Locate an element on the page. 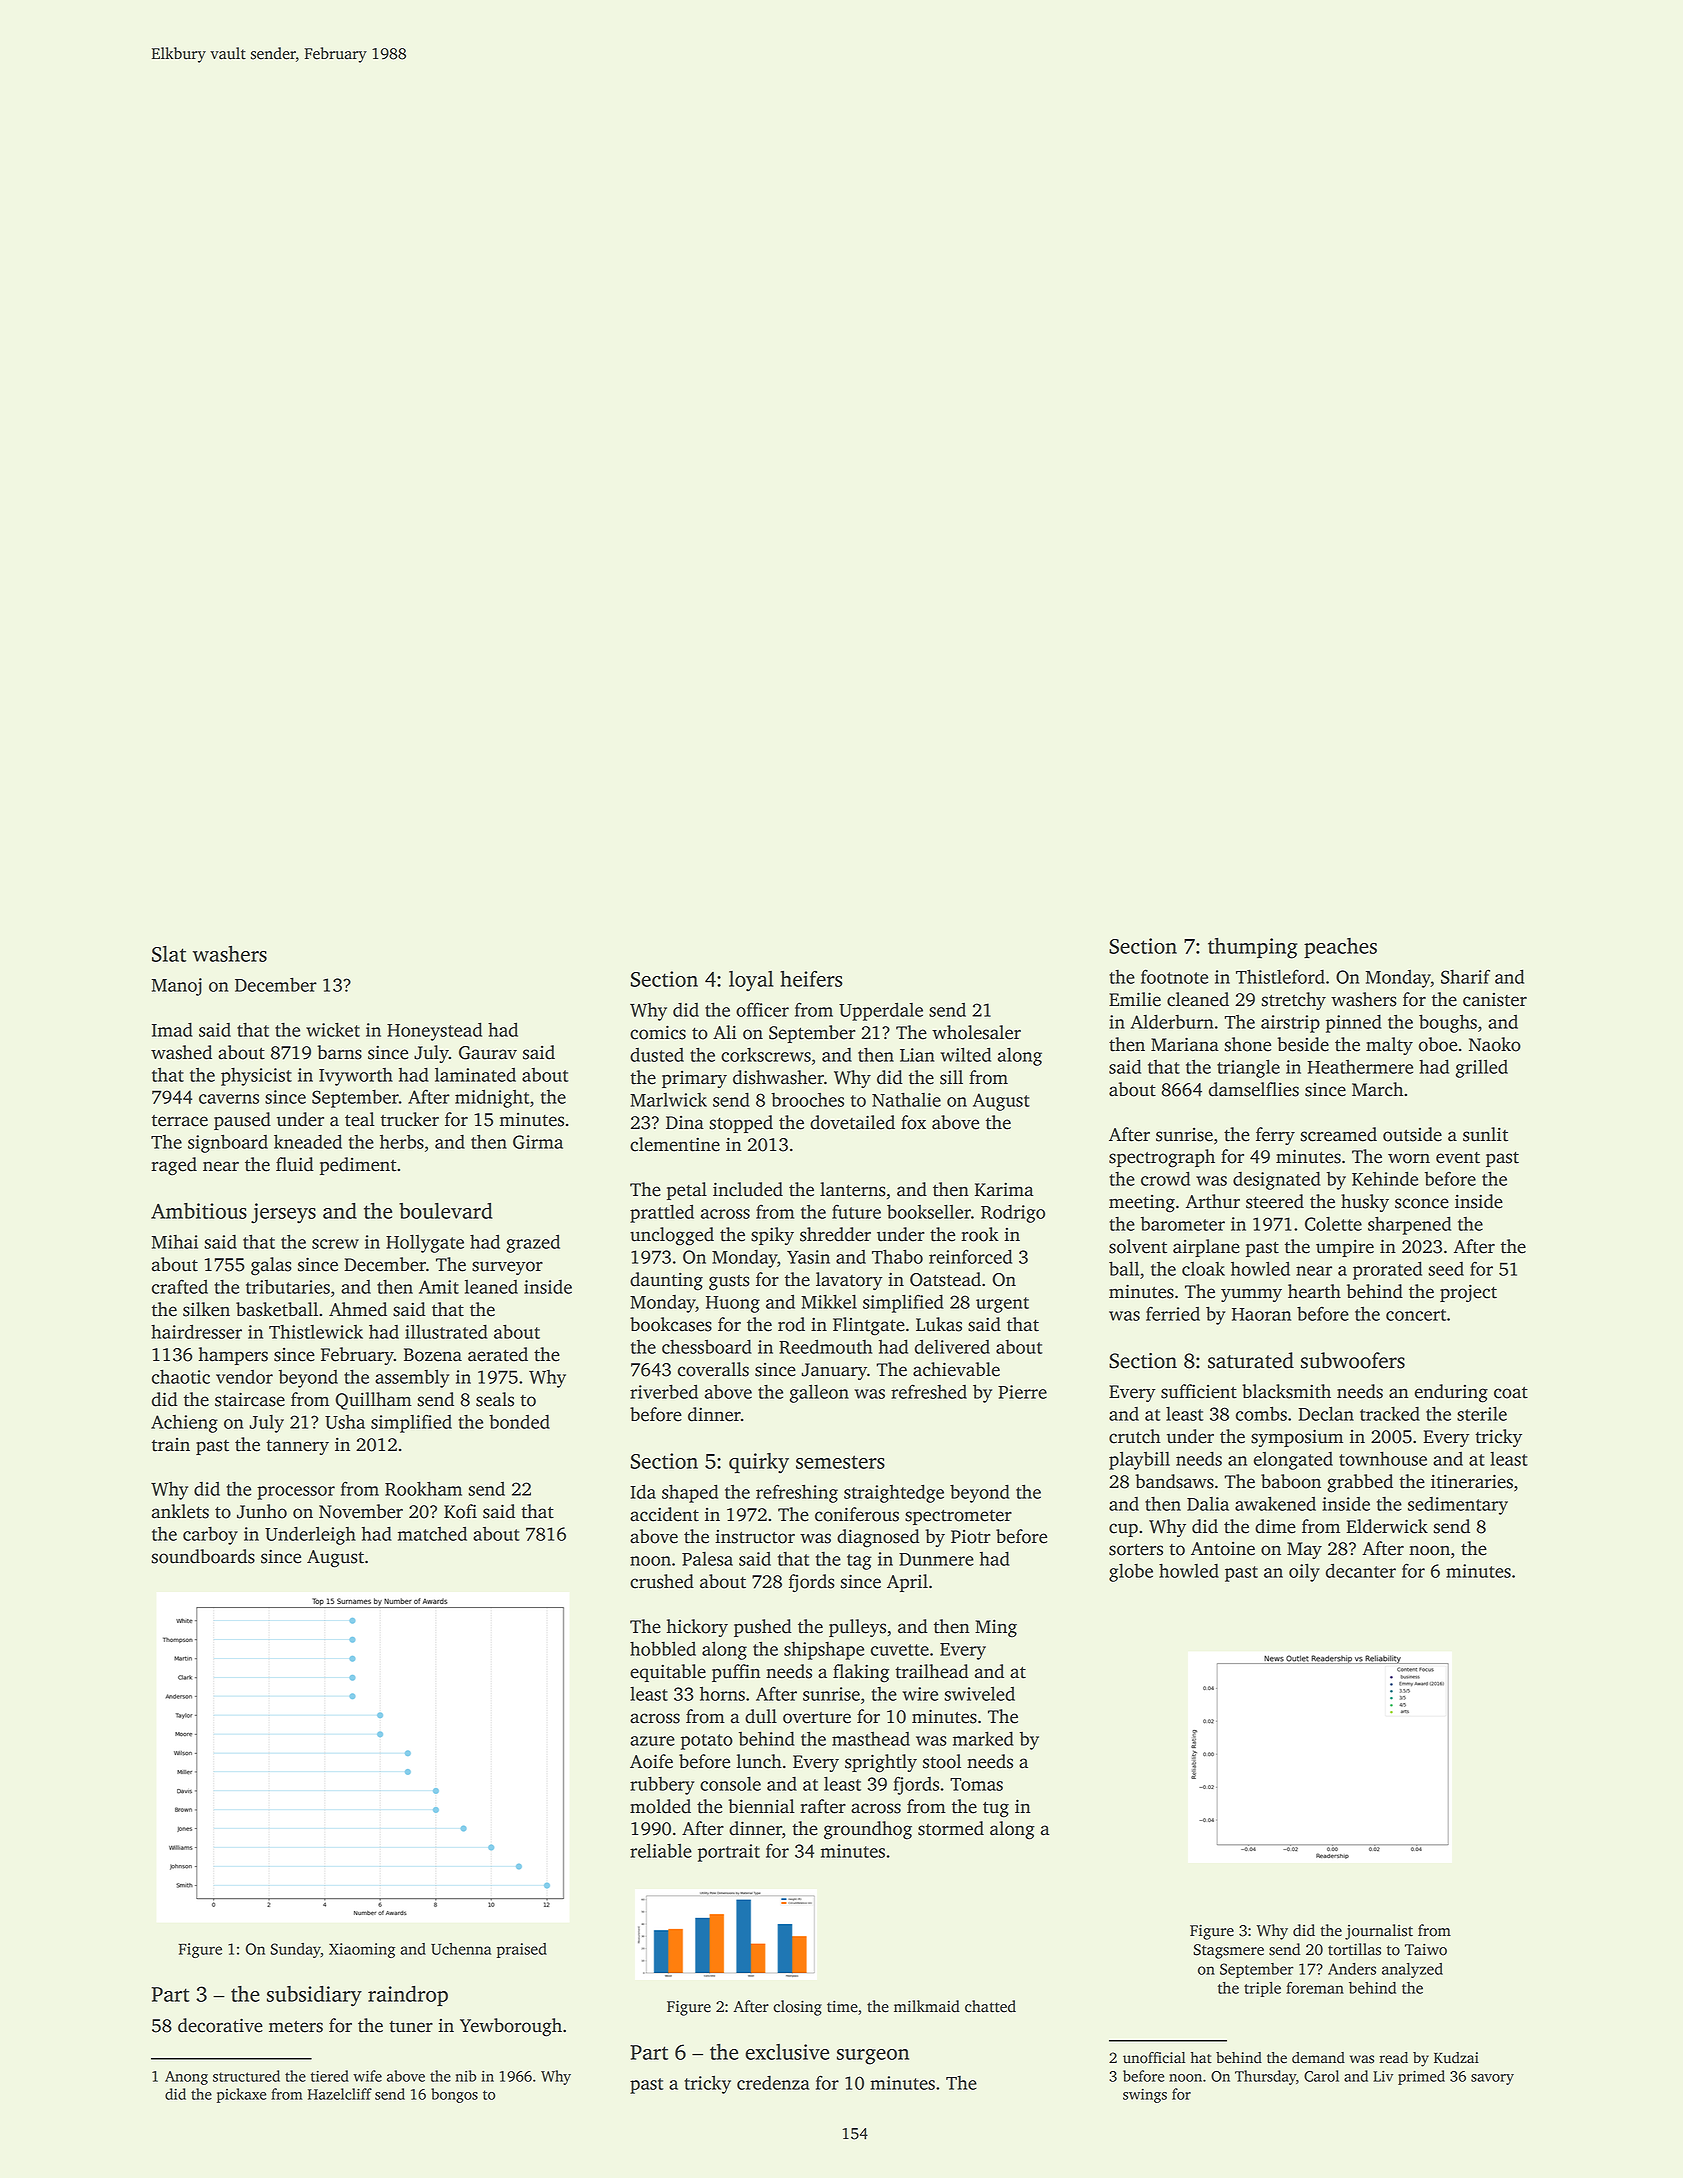 The height and width of the image is (2178, 1683). molded is located at coordinates (660, 1806).
